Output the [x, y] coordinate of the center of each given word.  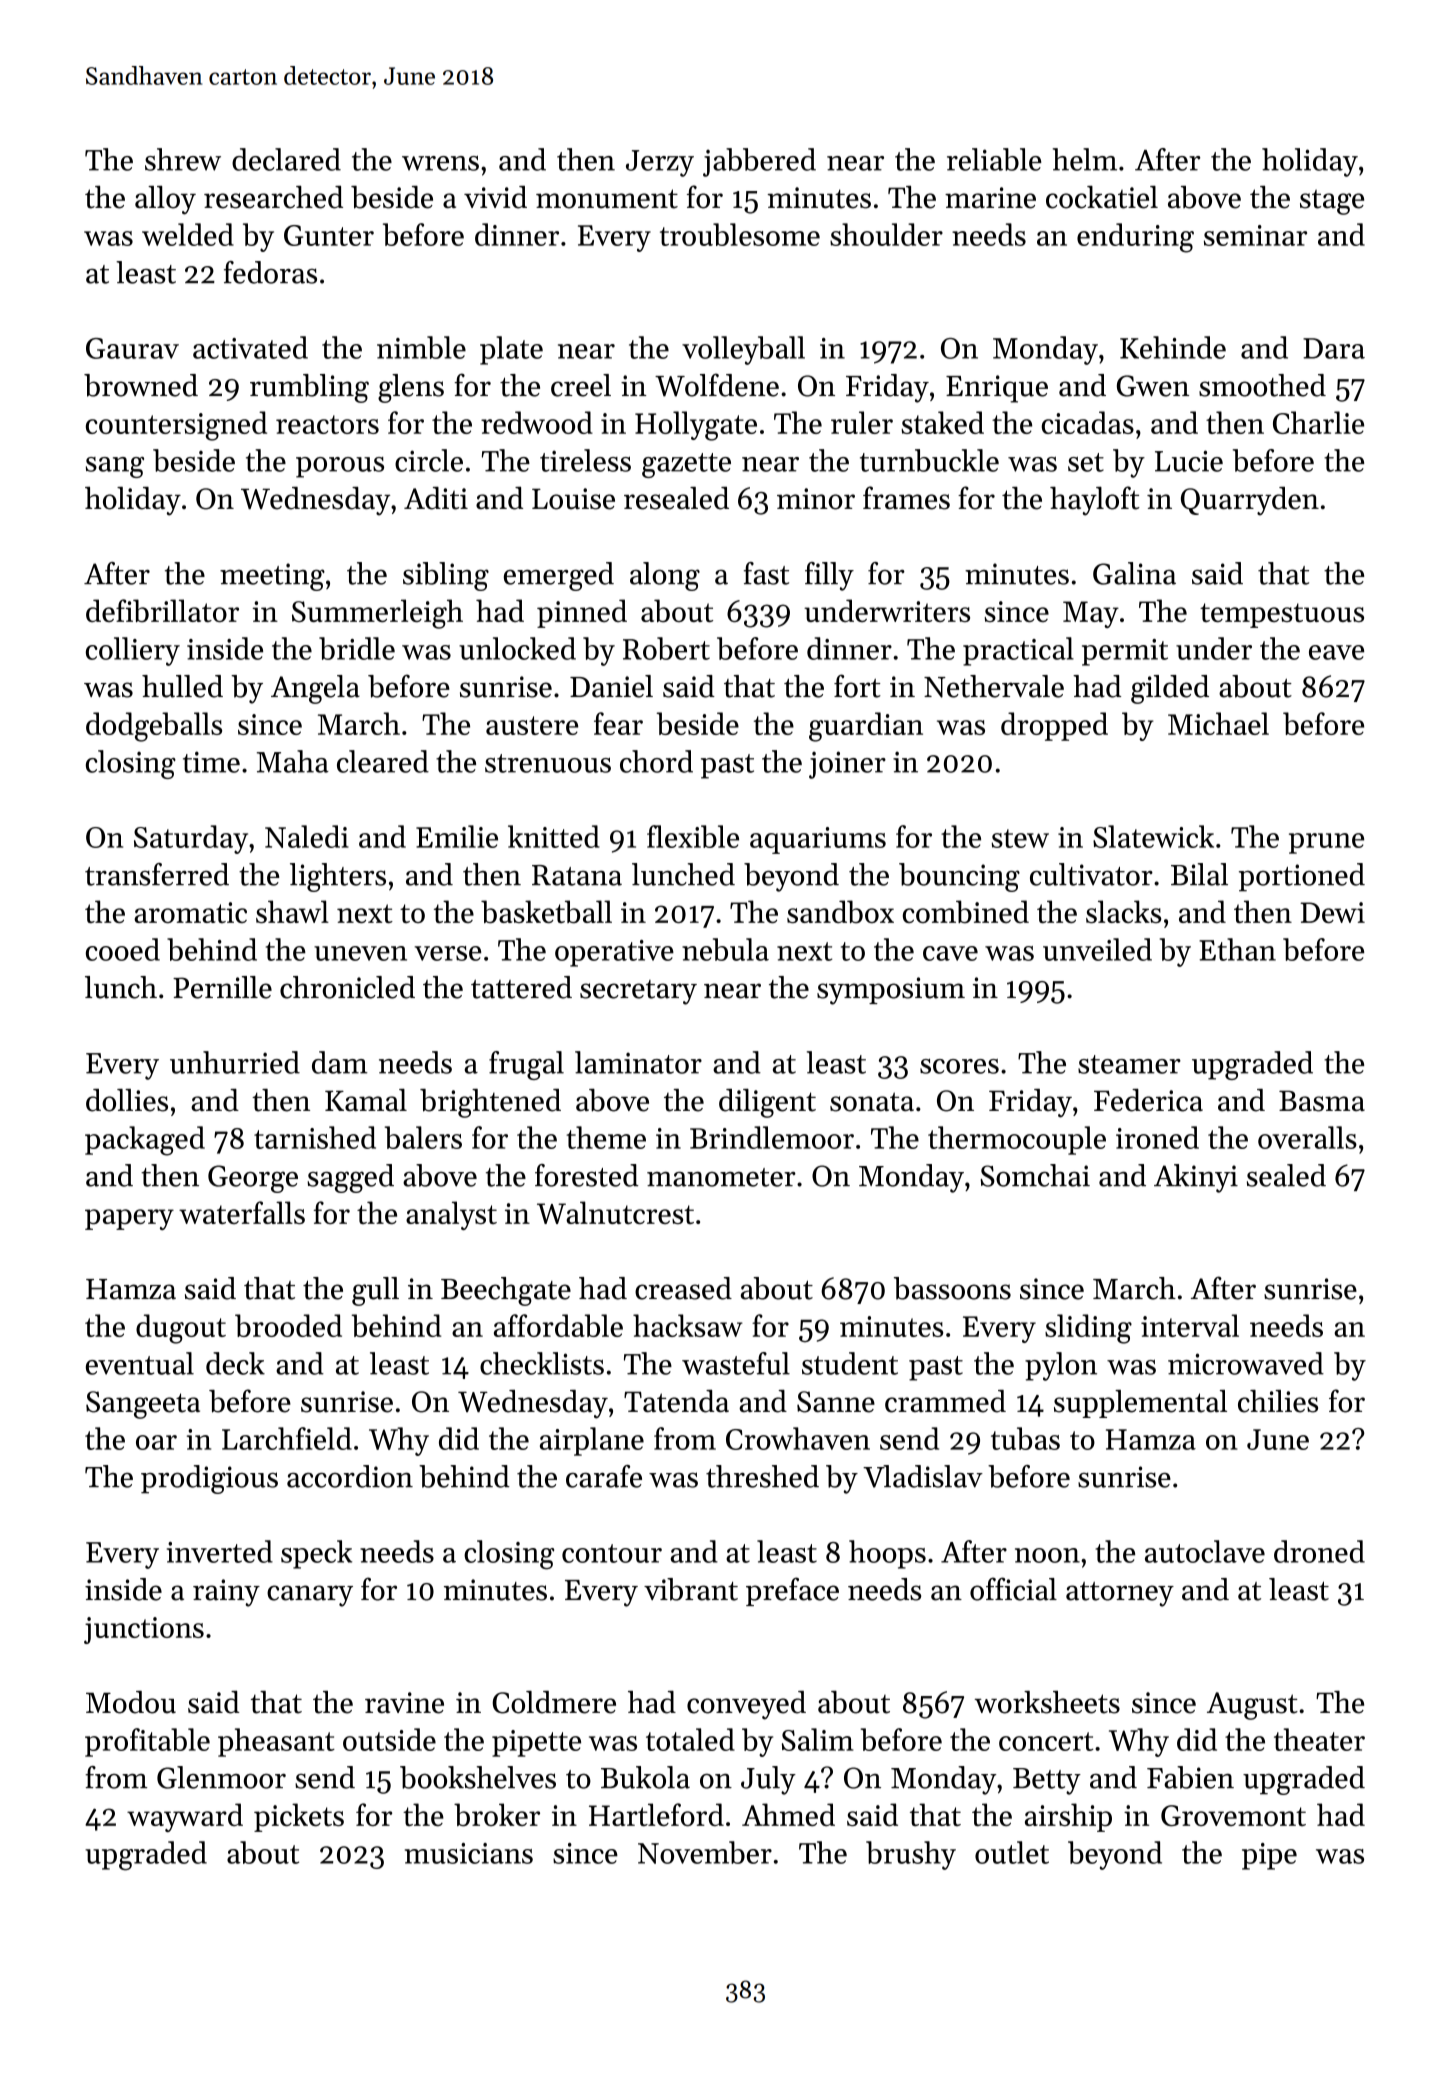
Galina [1134, 573]
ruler [862, 422]
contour [612, 1553]
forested [587, 1175]
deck [235, 1363]
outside [389, 1739]
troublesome [740, 234]
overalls [1307, 1137]
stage [1332, 202]
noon [1047, 1555]
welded [188, 234]
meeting [272, 577]
